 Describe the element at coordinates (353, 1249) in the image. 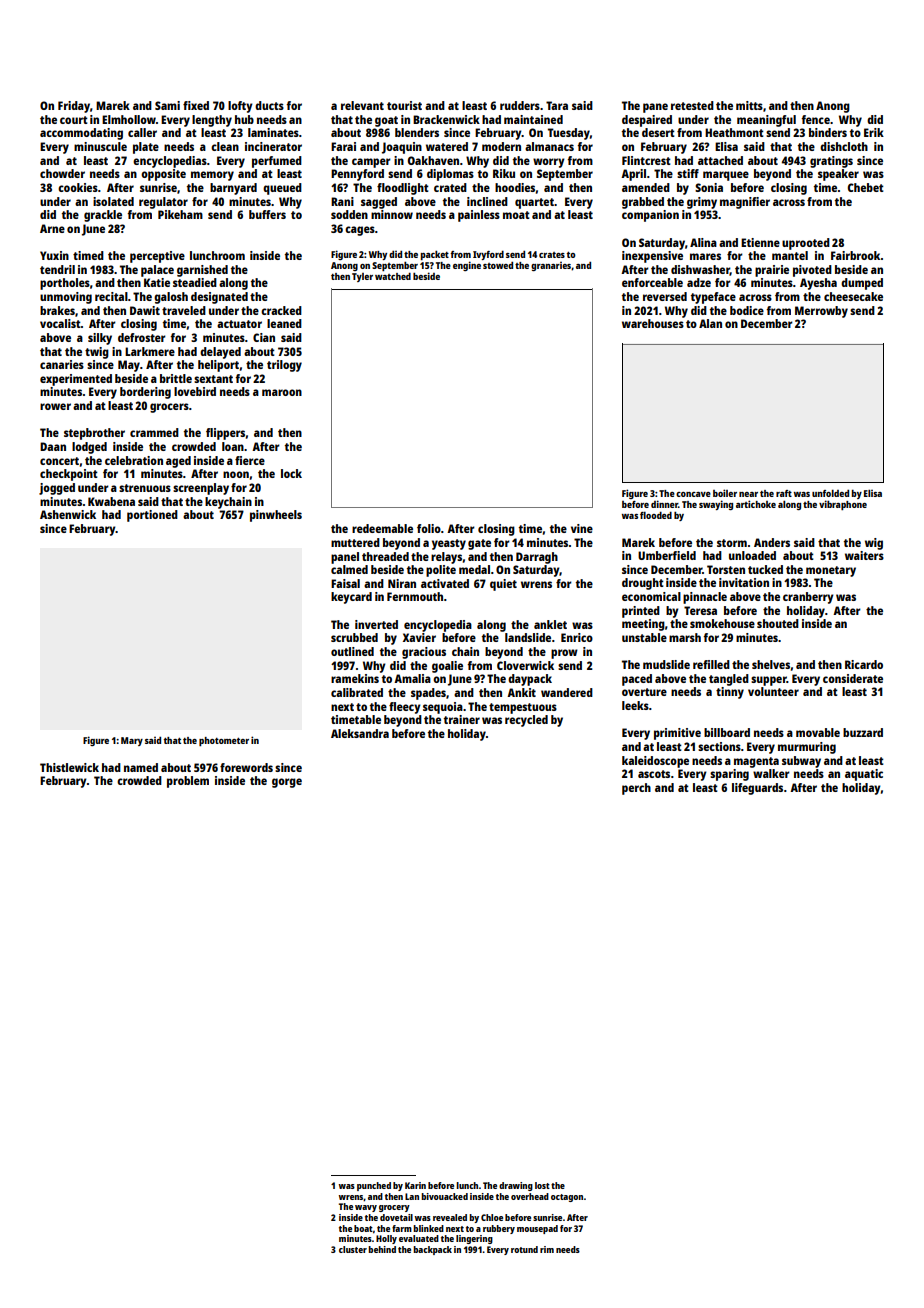

I see `cluster` at that location.
